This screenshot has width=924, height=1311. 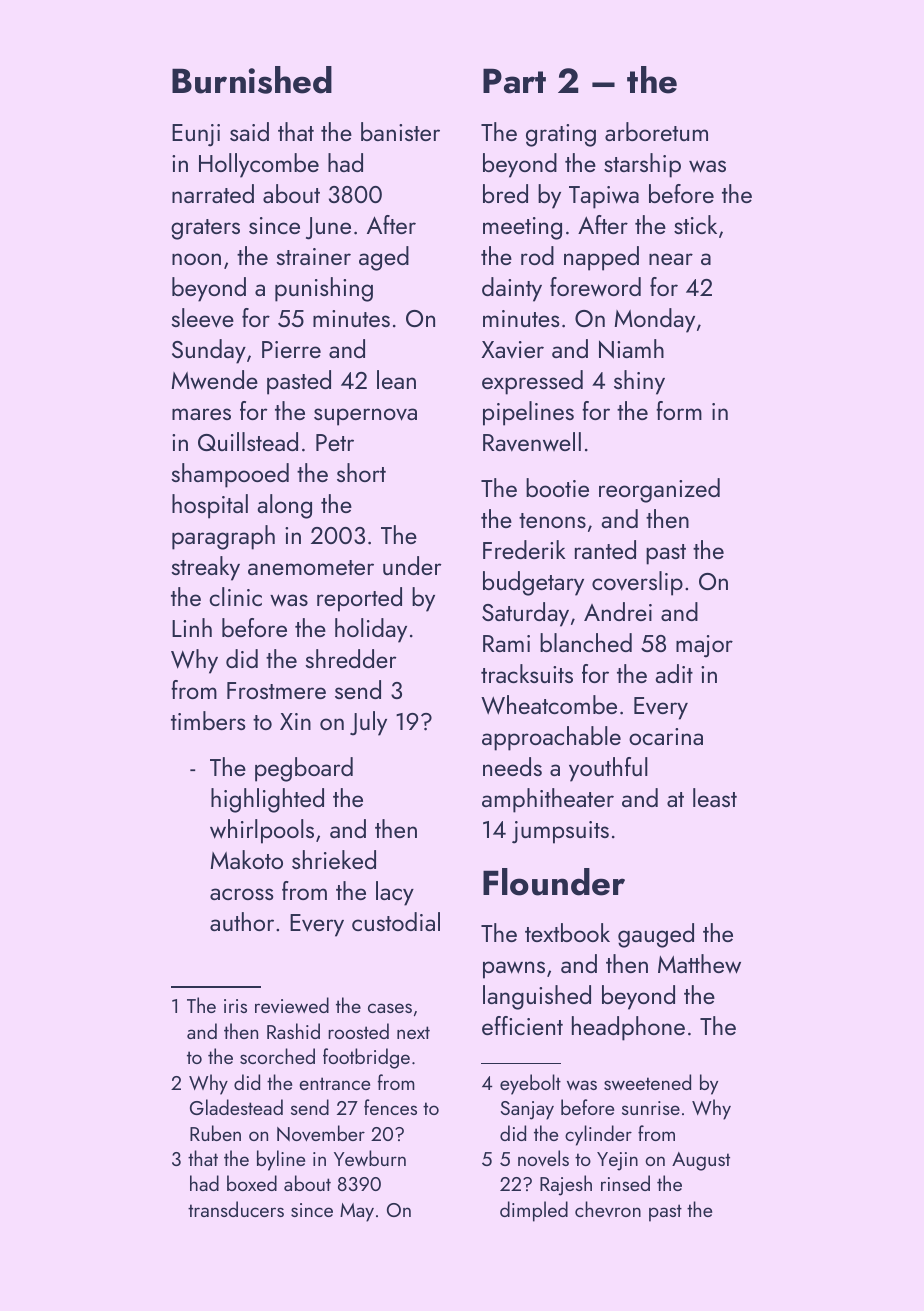 I want to click on headphone, so click(x=628, y=1028).
